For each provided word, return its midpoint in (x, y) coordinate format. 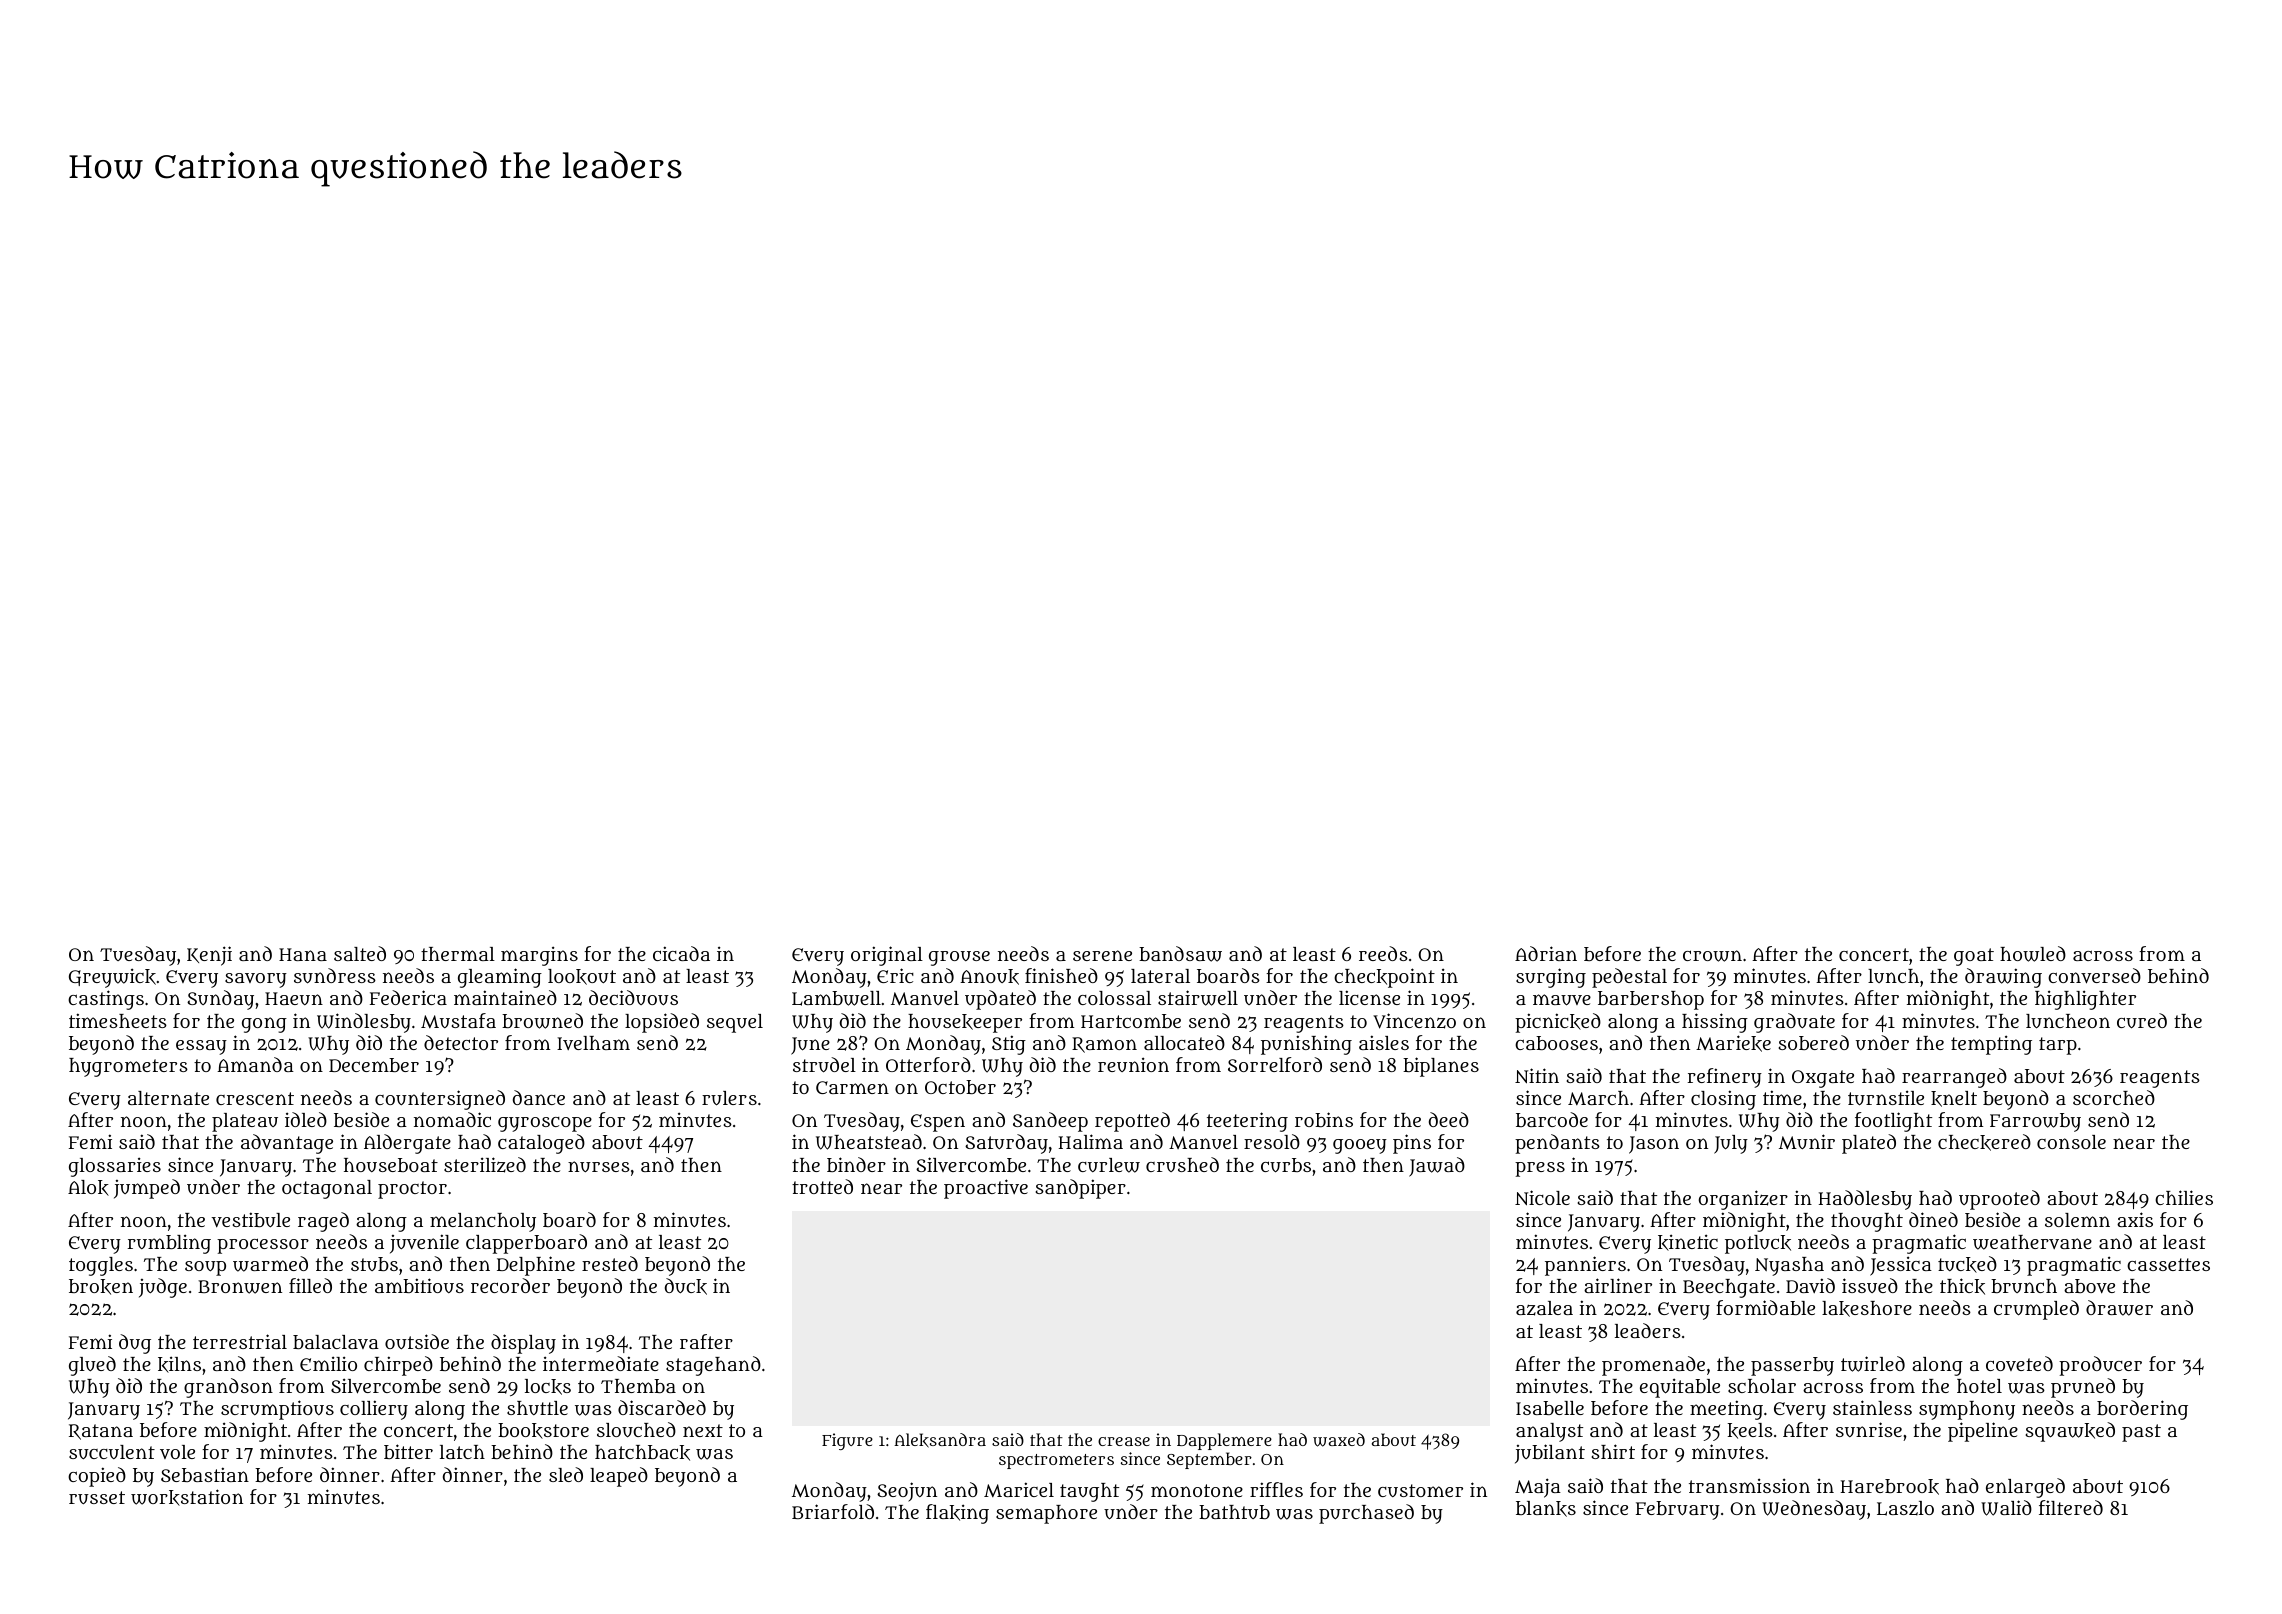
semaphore (1046, 1514)
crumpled (2036, 1310)
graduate (1794, 1023)
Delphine (536, 1266)
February (1678, 1510)
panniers (1585, 1266)
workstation (187, 1497)
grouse (959, 958)
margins (539, 956)
